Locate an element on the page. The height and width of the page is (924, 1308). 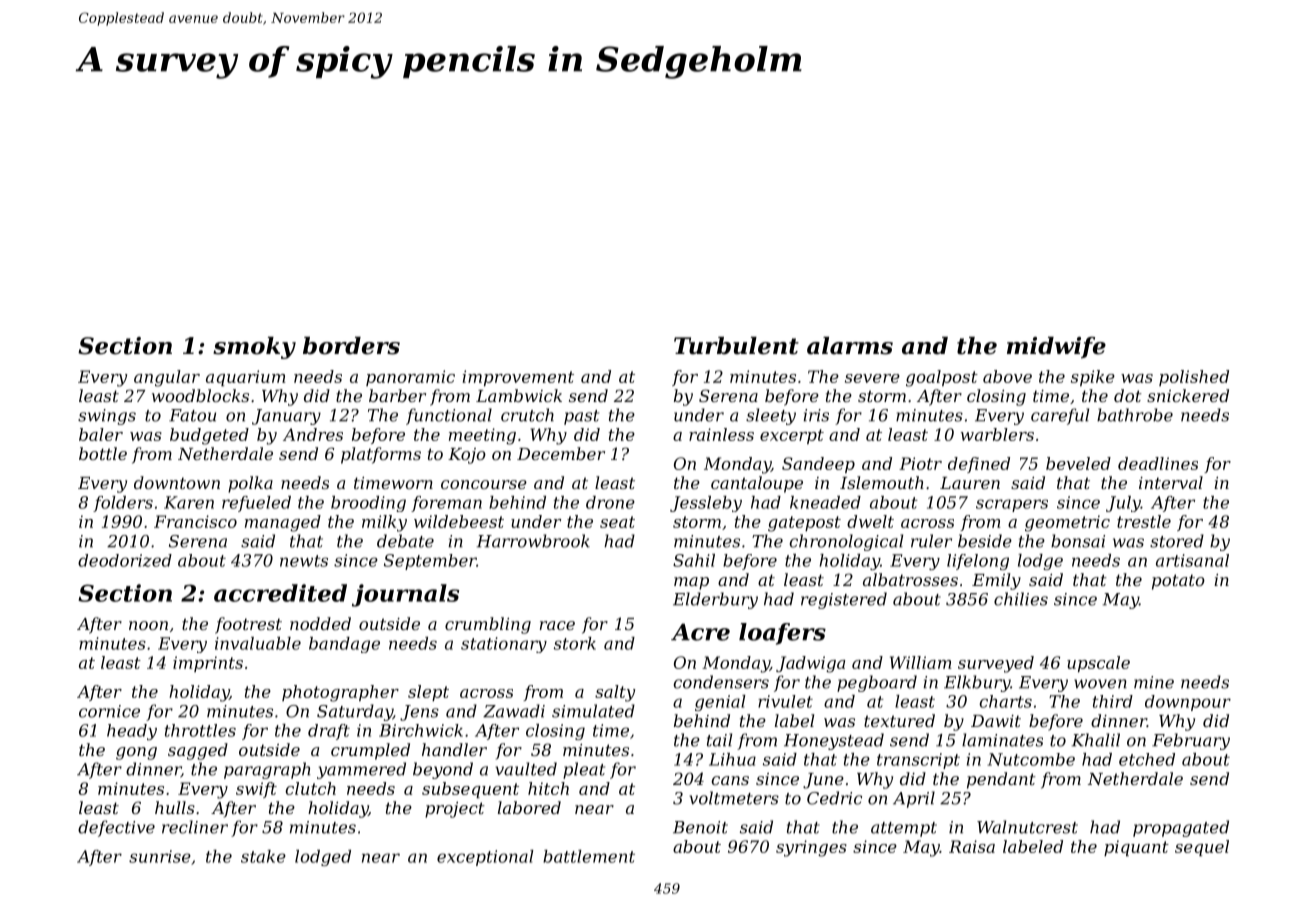
Lambwick is located at coordinates (519, 395).
